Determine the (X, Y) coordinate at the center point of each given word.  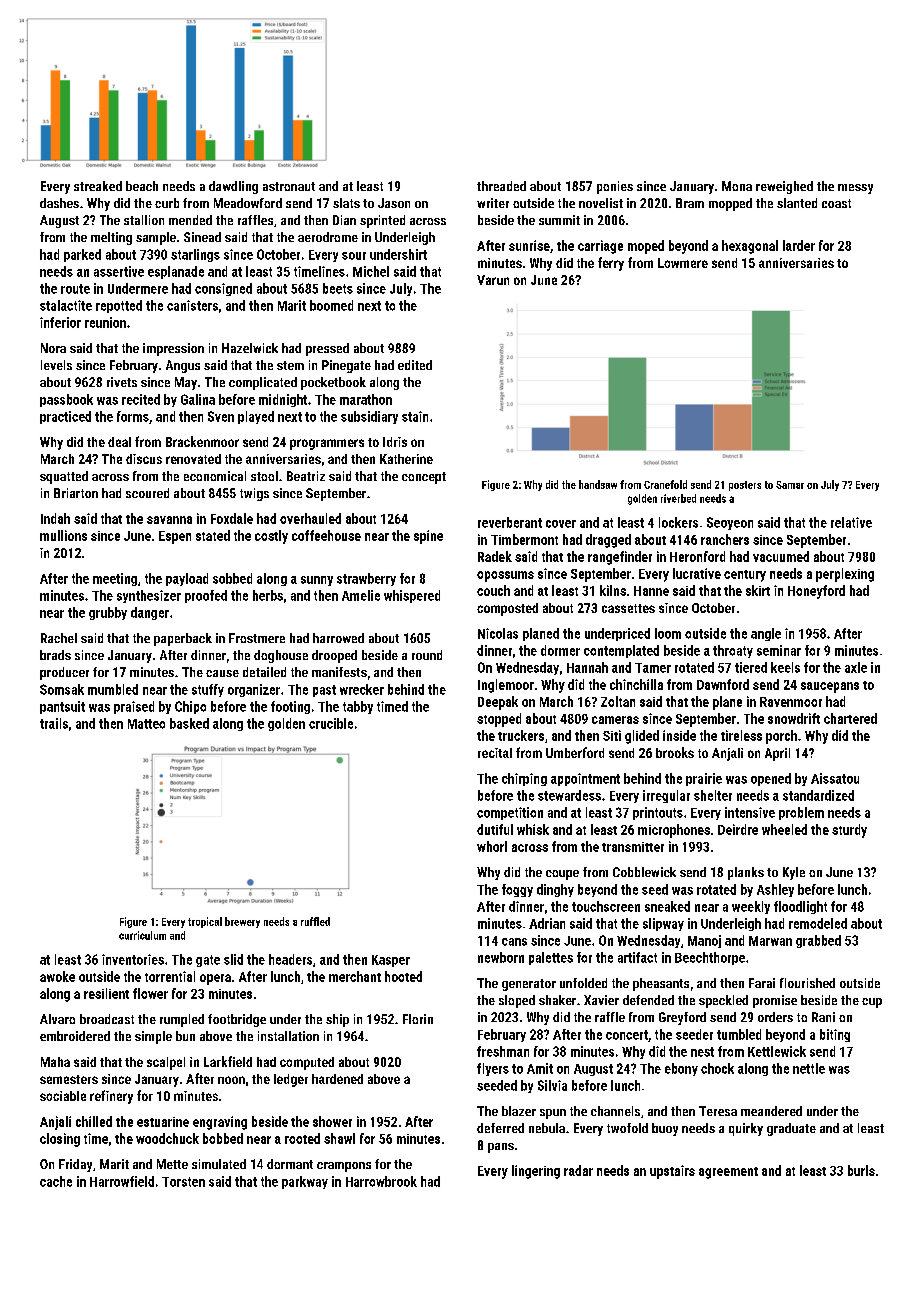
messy (855, 189)
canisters (192, 305)
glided (642, 737)
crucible (331, 723)
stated (213, 535)
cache (56, 1181)
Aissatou (835, 778)
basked (189, 723)
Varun (493, 280)
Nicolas (498, 633)
